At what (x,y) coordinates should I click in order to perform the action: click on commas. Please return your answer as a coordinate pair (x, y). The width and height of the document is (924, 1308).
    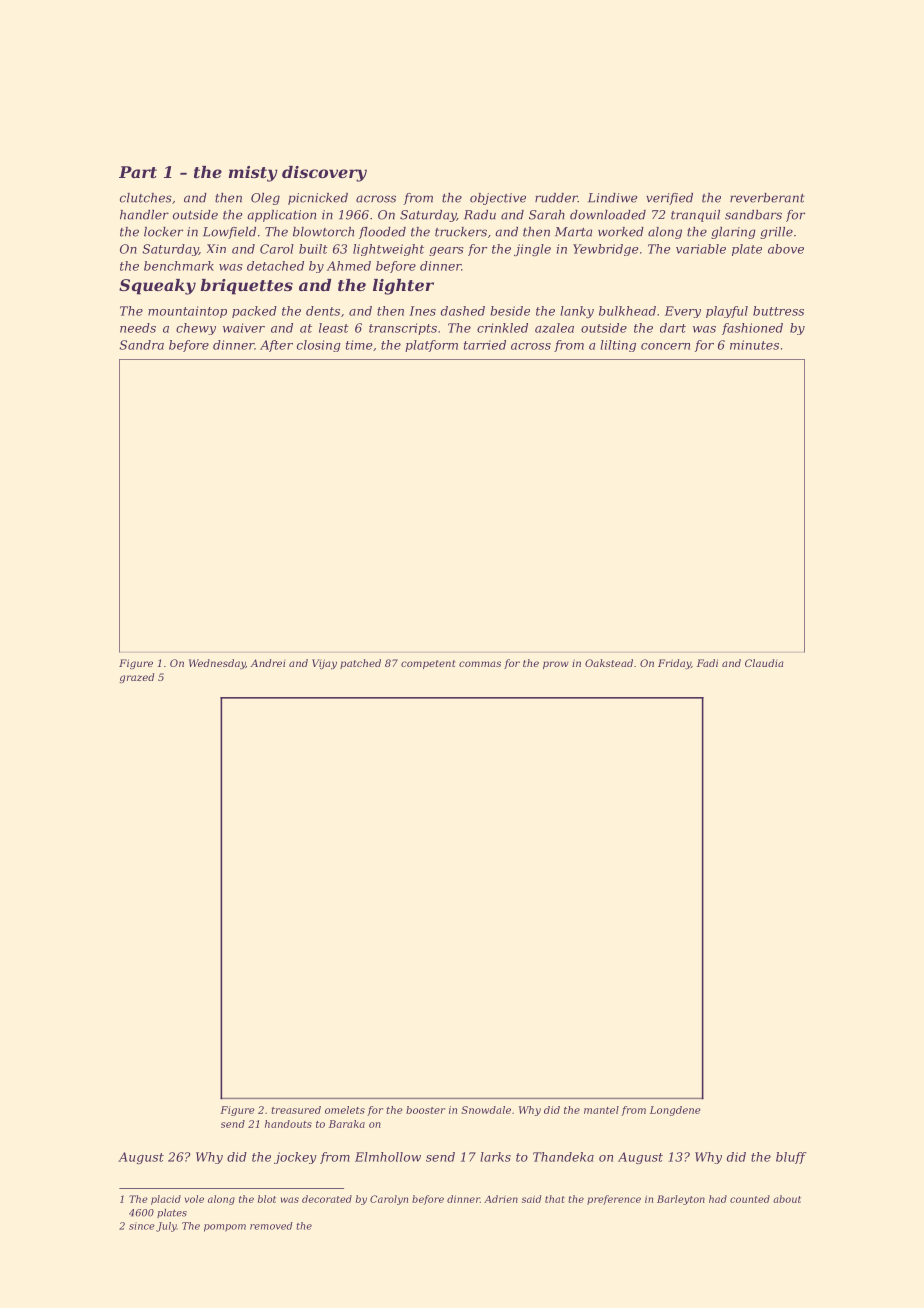
    Looking at the image, I should click on (480, 664).
